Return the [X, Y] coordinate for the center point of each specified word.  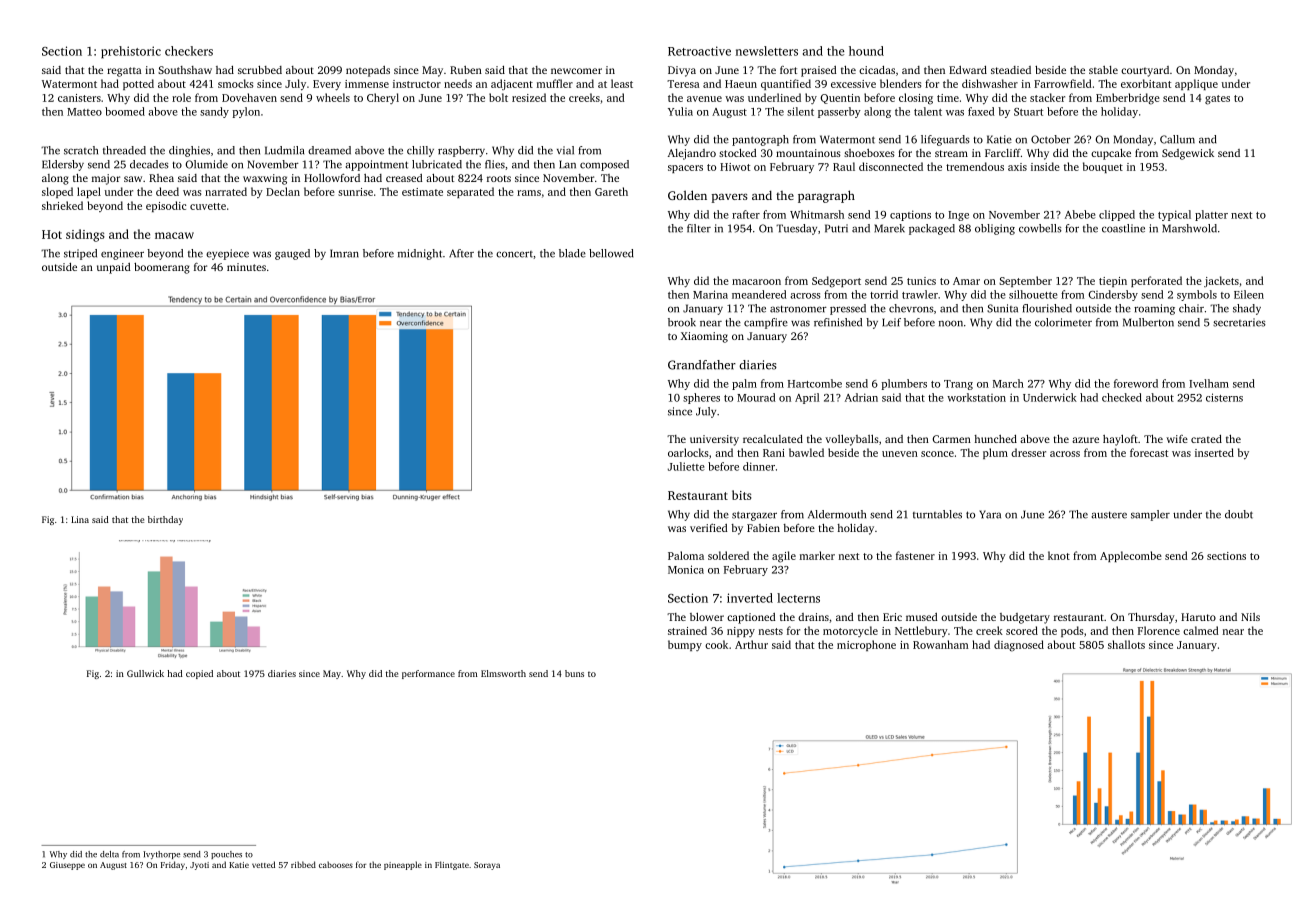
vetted [263, 864]
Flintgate [452, 865]
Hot [52, 234]
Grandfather [702, 365]
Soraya [487, 866]
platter [1211, 215]
